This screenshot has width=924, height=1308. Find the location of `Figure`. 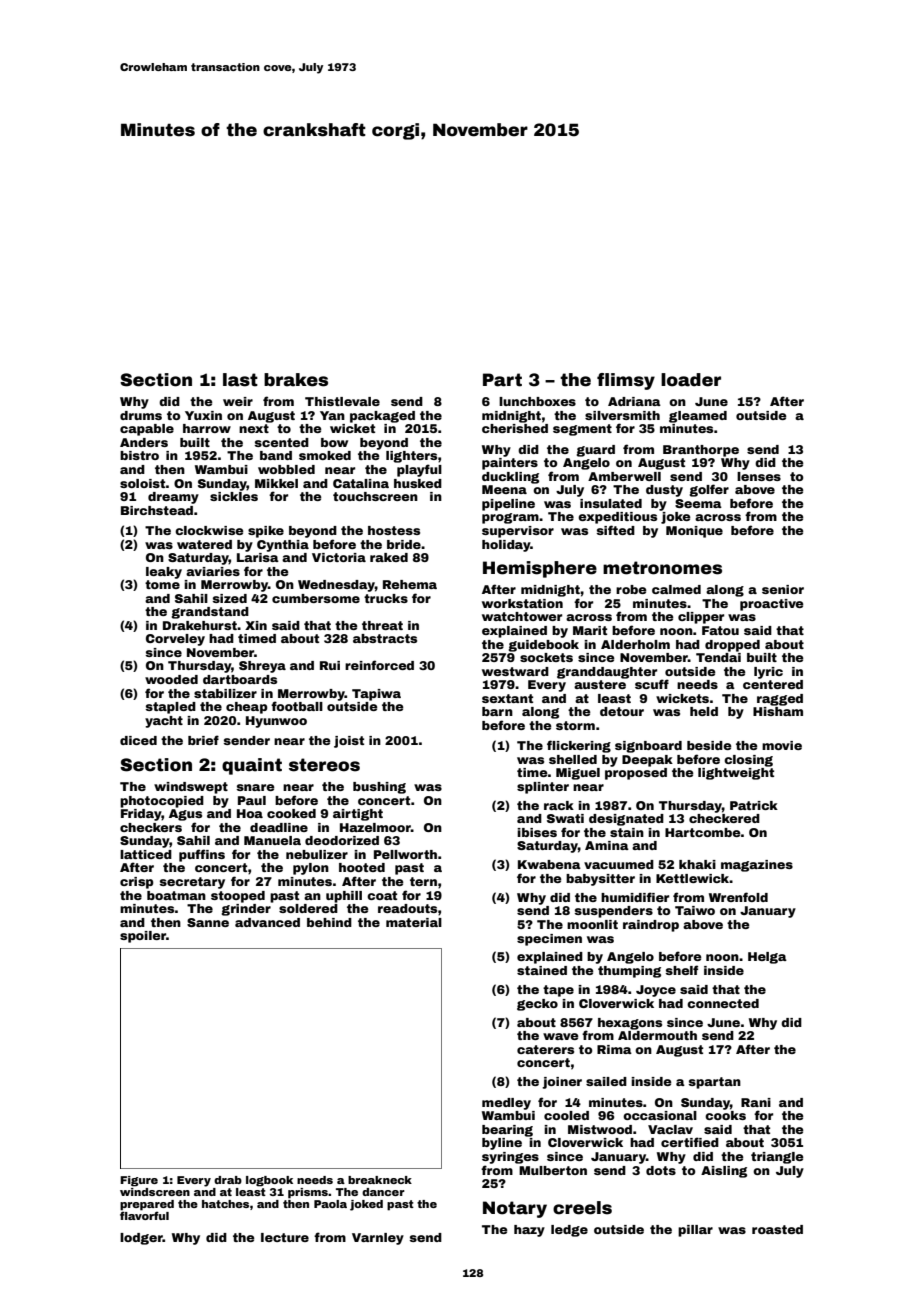

Figure is located at coordinates (139, 1181).
